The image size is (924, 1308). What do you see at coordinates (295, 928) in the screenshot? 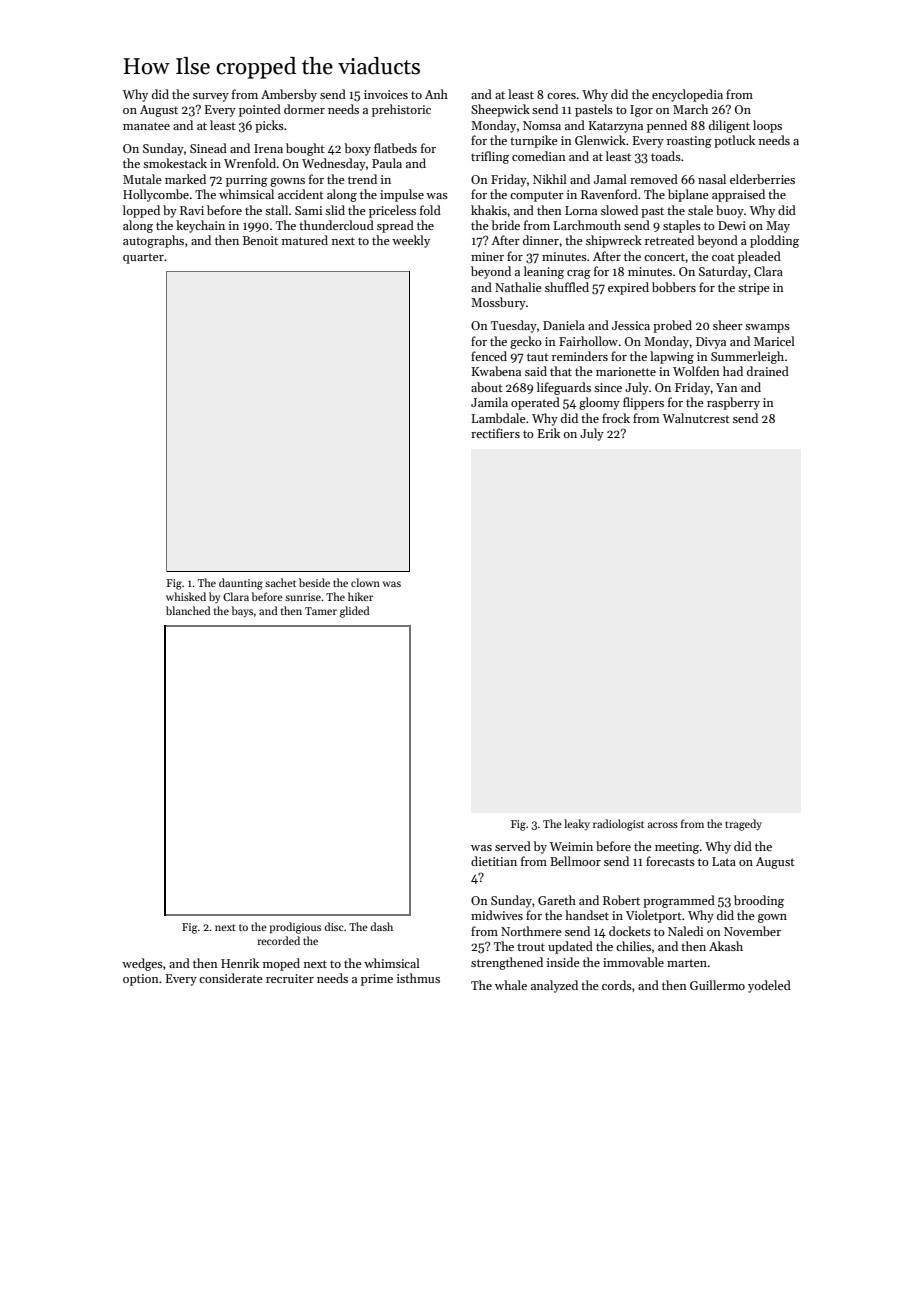
I see `prodigious` at bounding box center [295, 928].
